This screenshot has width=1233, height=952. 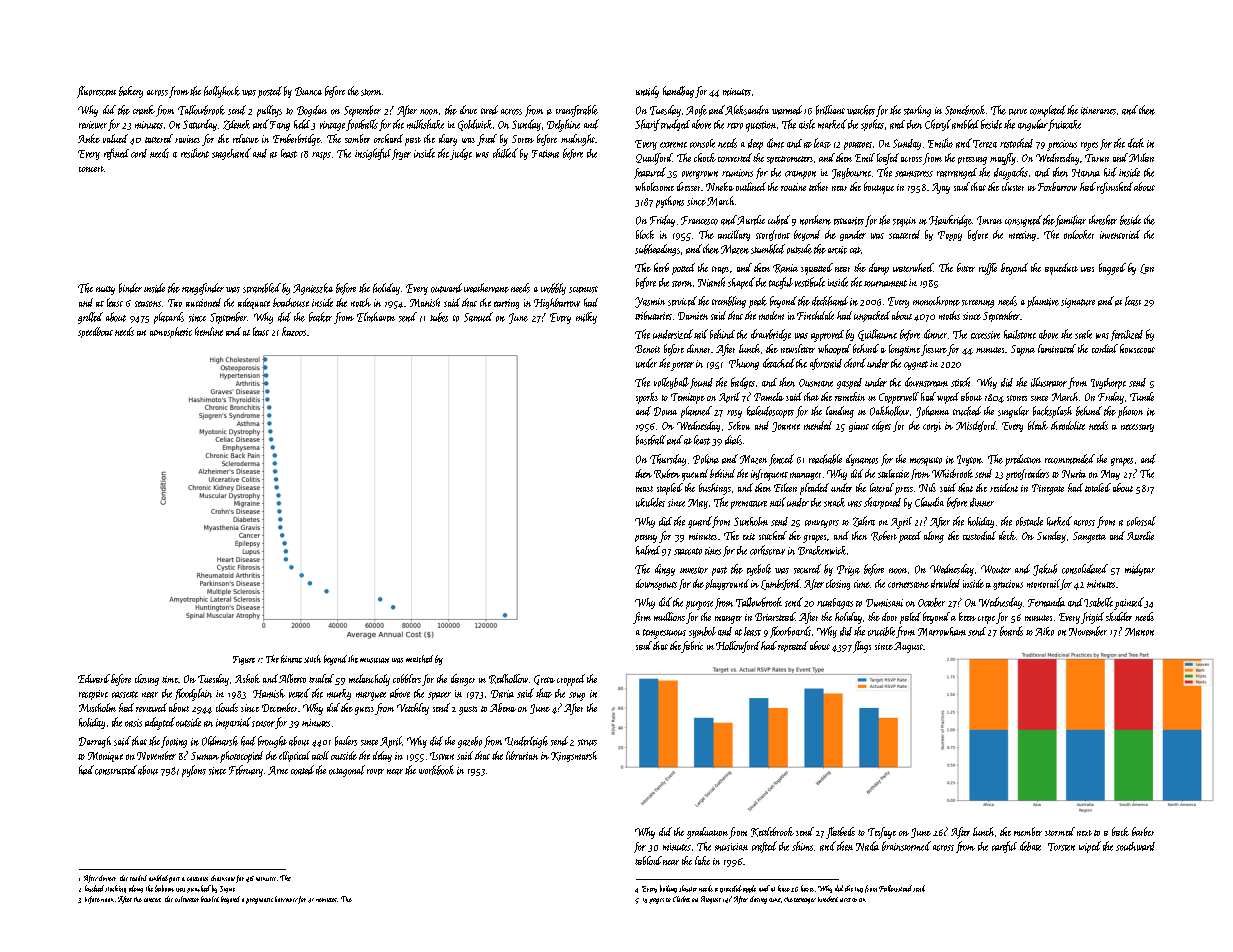 What do you see at coordinates (681, 899) in the screenshot?
I see `Chebet` at bounding box center [681, 899].
